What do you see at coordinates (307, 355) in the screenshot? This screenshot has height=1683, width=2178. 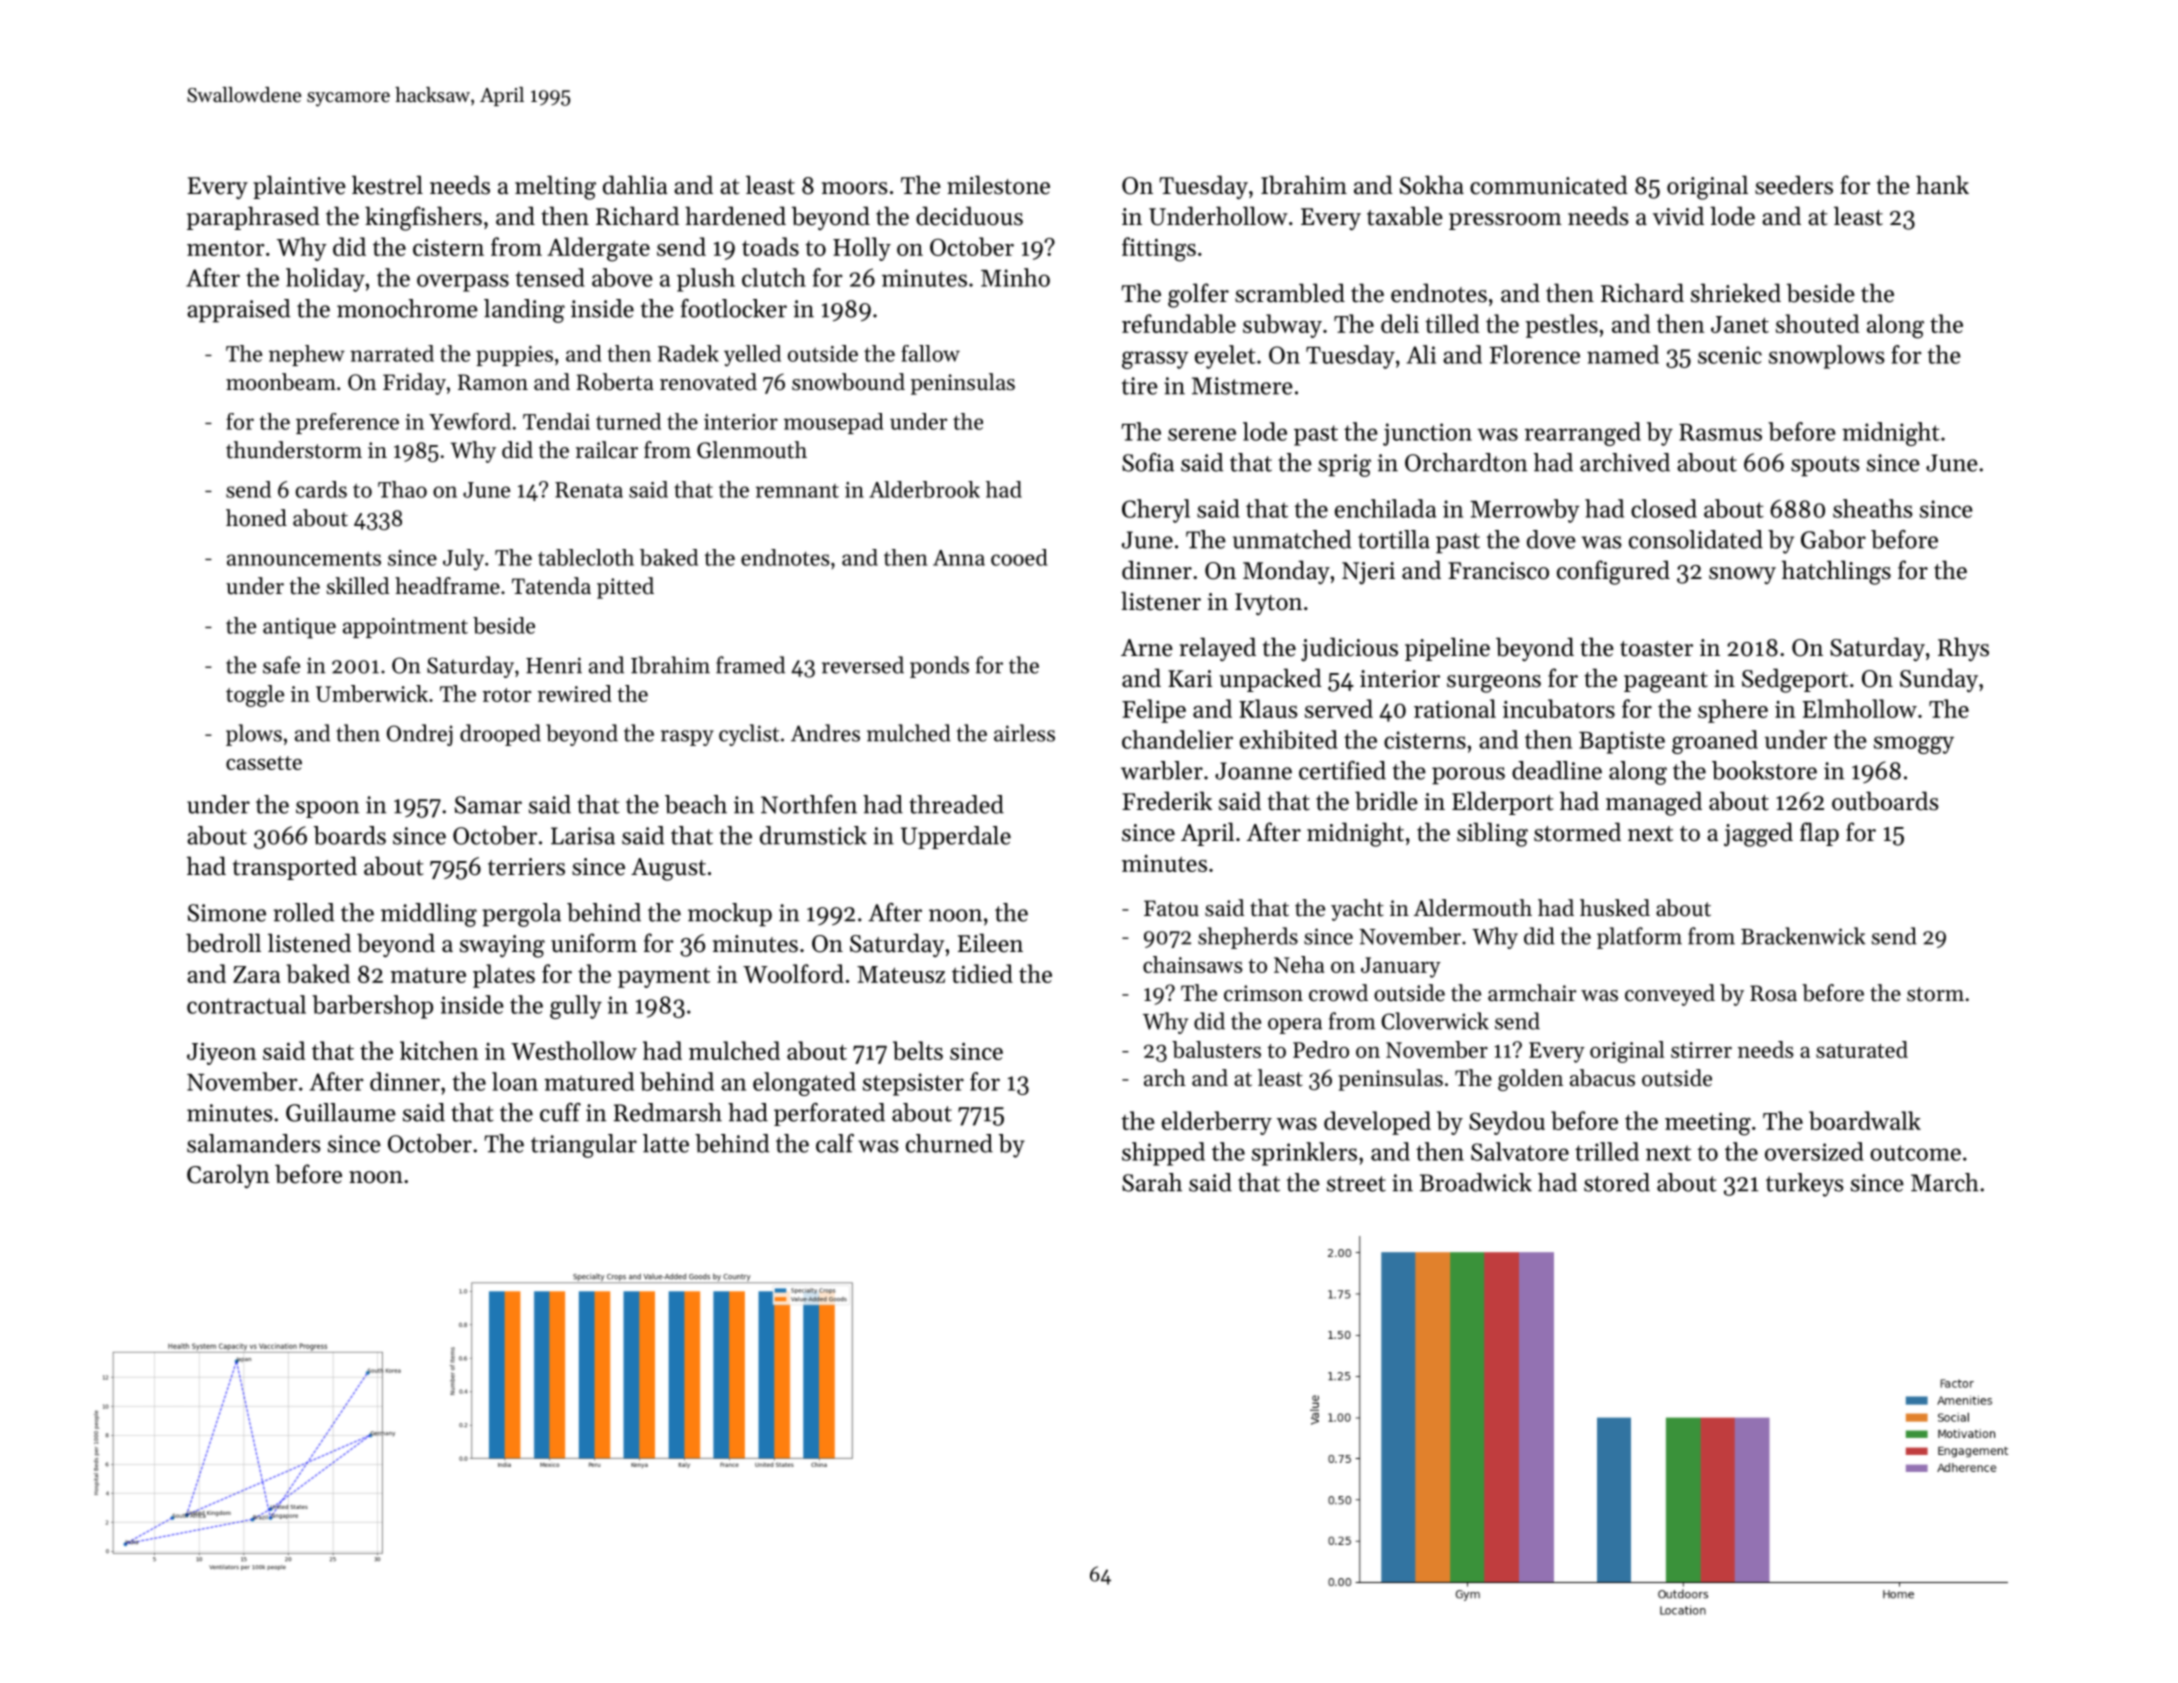 I see `nephew` at bounding box center [307, 355].
